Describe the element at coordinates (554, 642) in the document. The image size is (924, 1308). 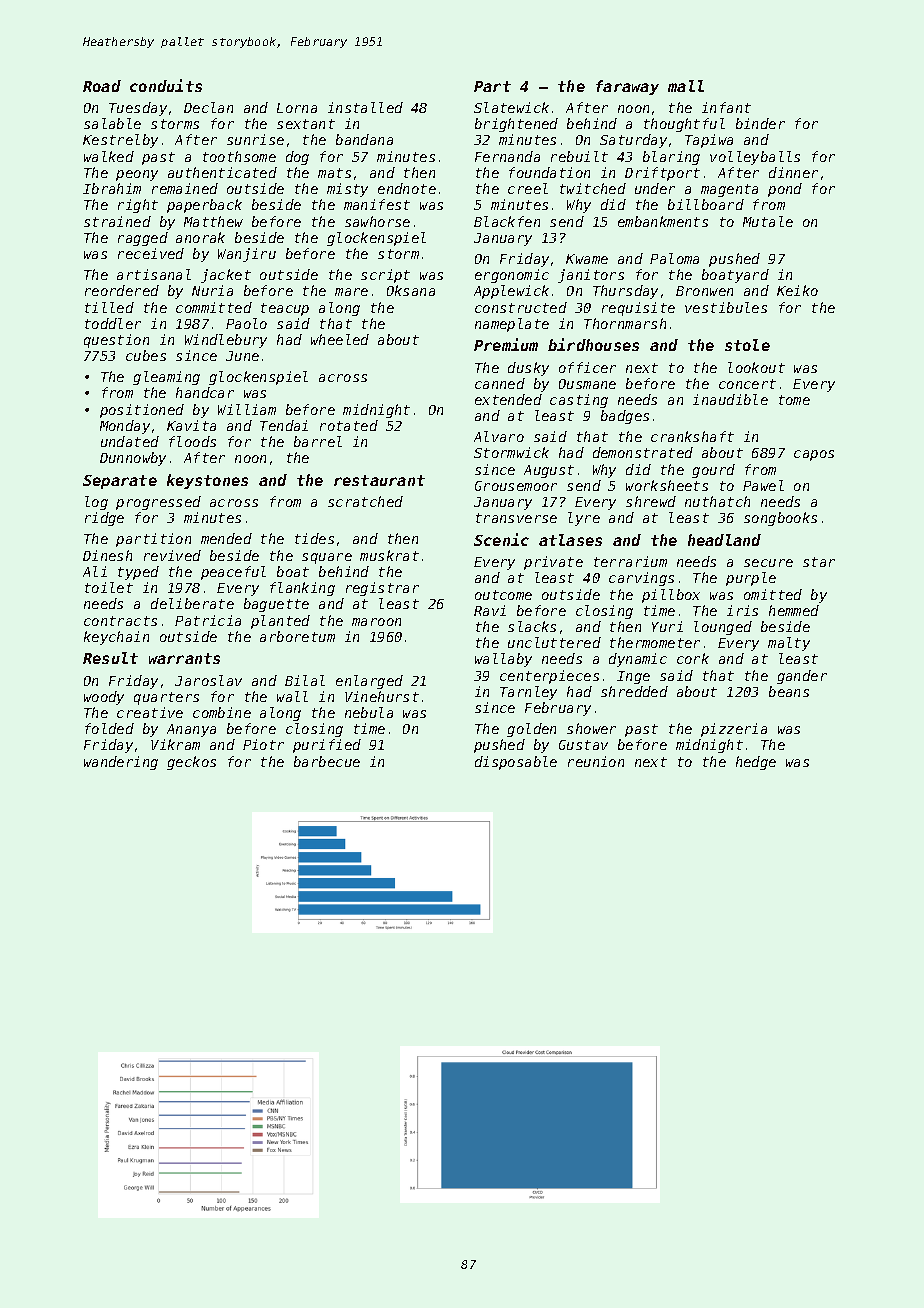
I see `uncluttered` at that location.
